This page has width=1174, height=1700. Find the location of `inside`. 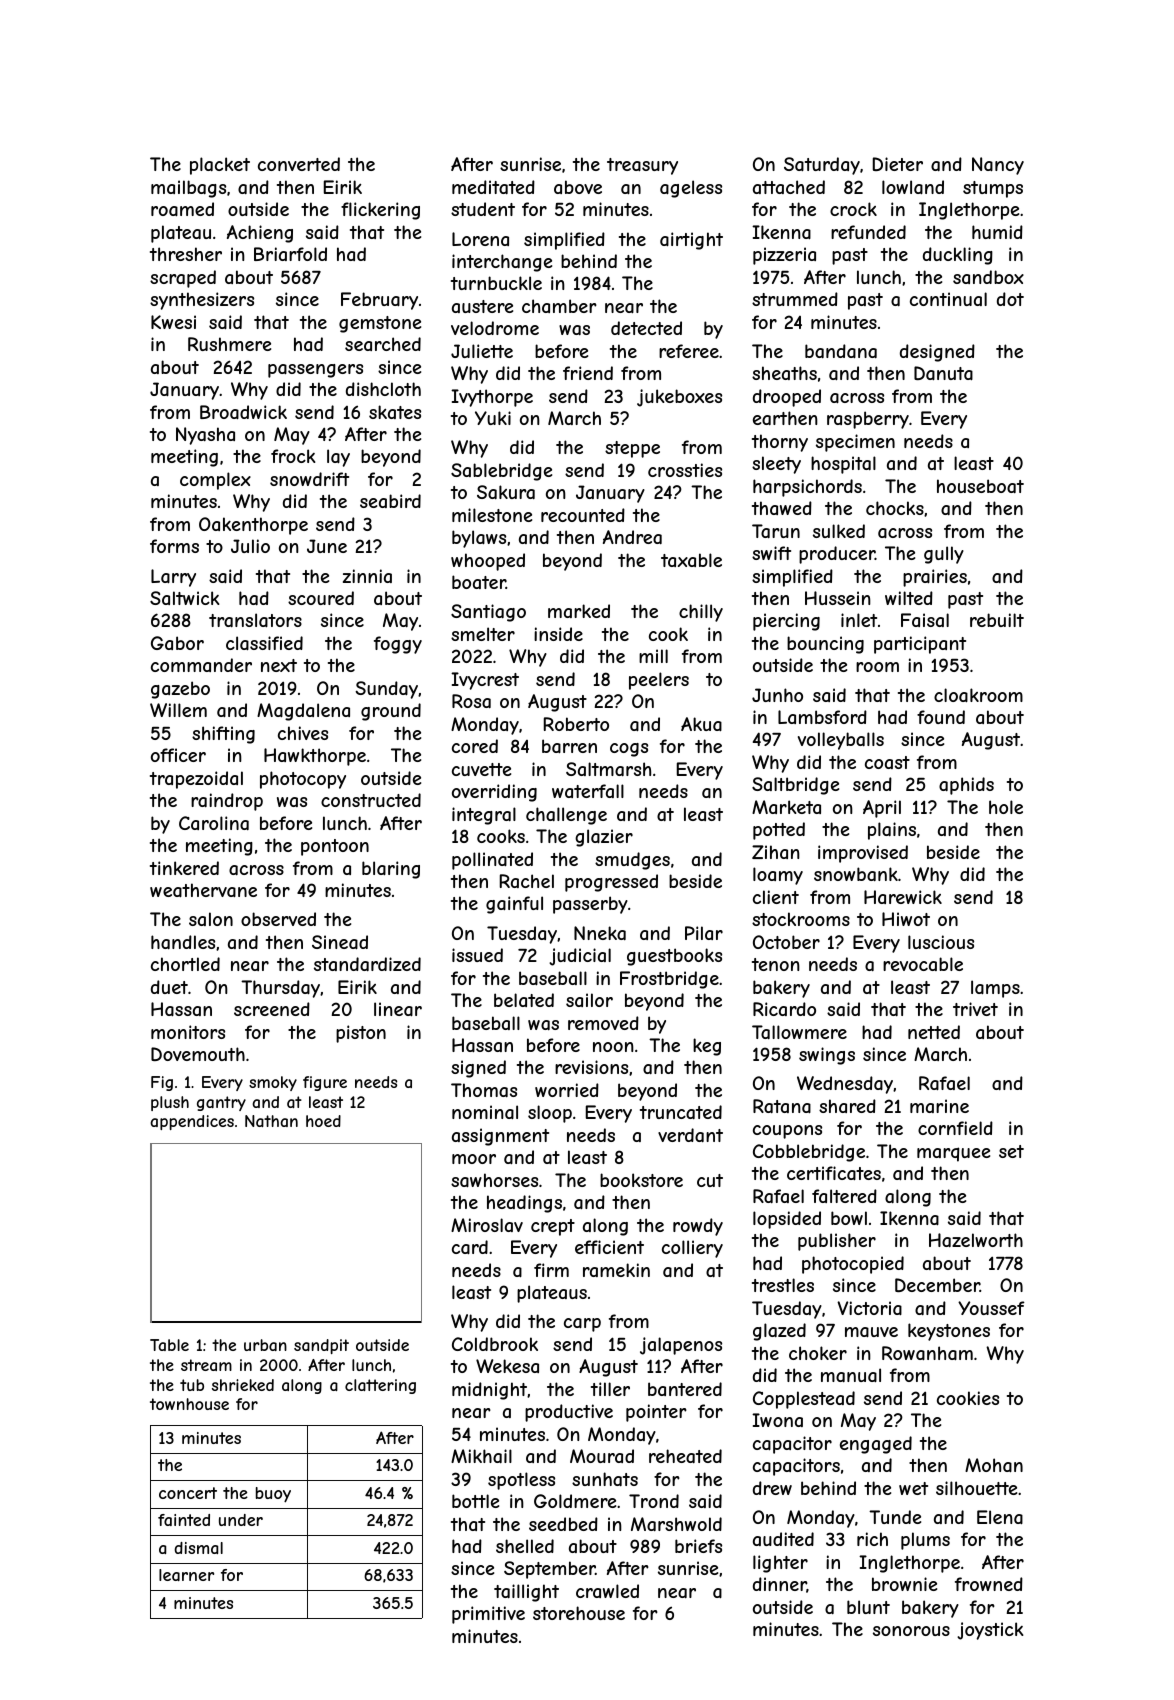

inside is located at coordinates (558, 634).
